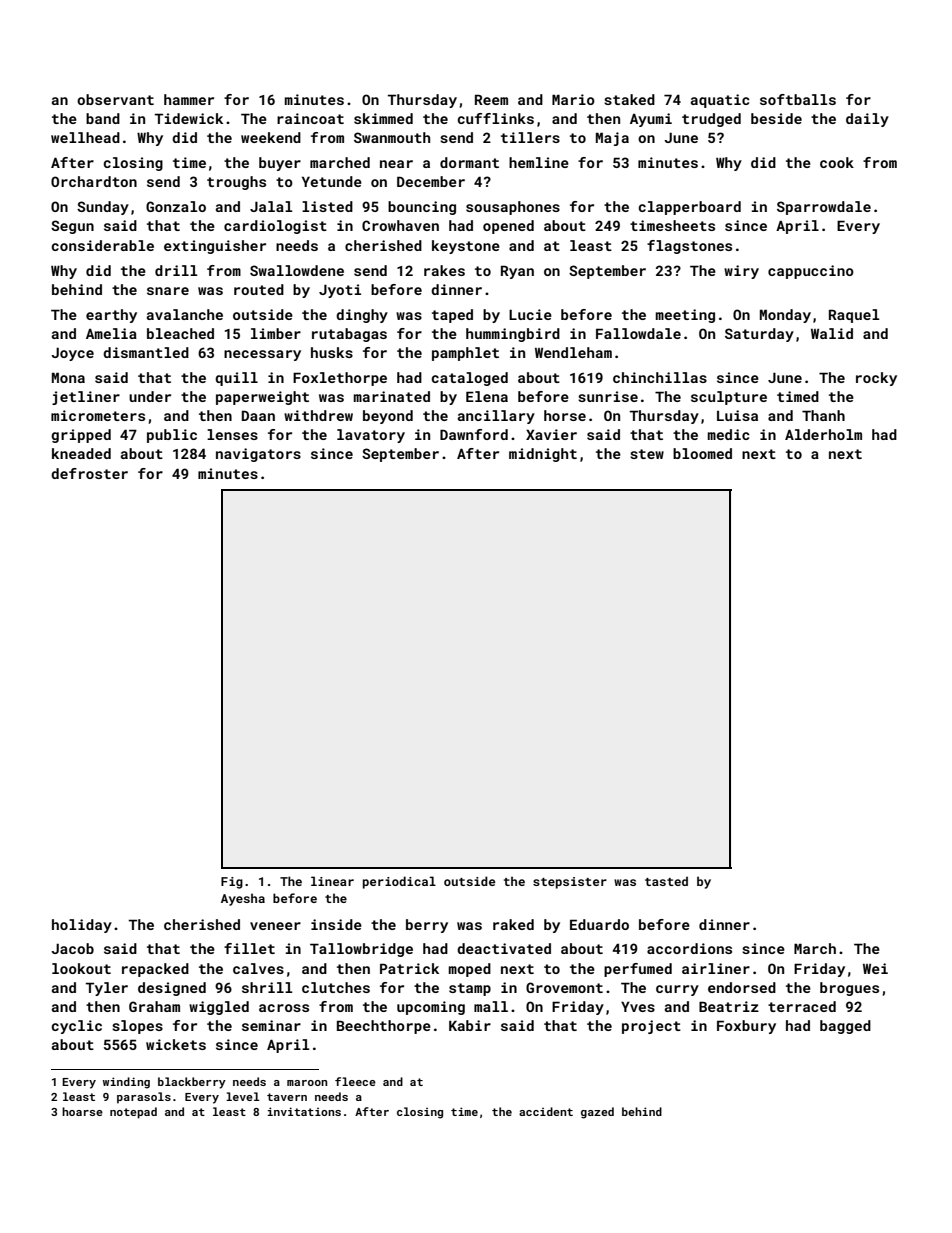 The width and height of the screenshot is (952, 1233). Describe the element at coordinates (304, 1111) in the screenshot. I see `invitations` at that location.
